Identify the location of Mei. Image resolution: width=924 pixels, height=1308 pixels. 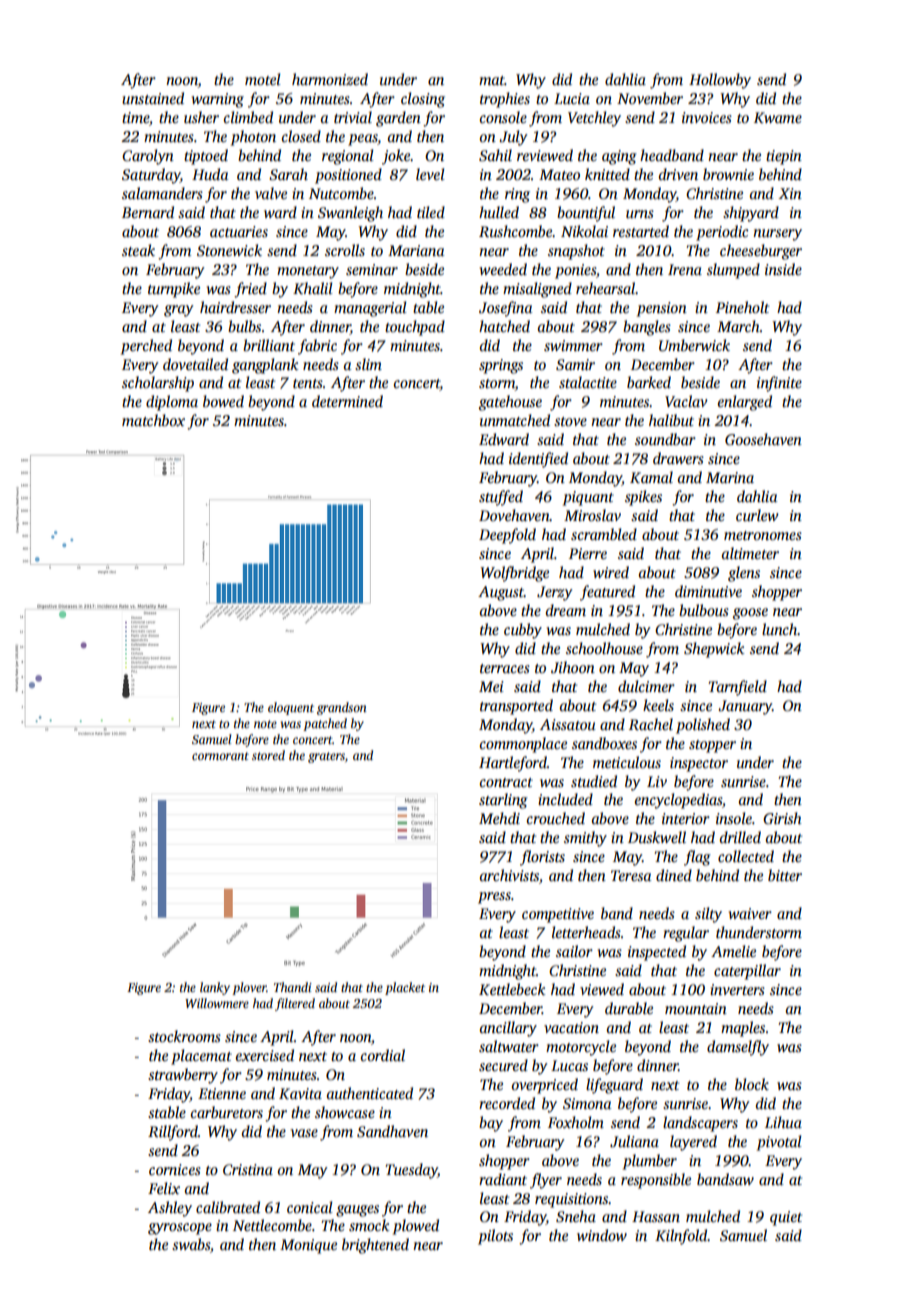
(491, 686).
